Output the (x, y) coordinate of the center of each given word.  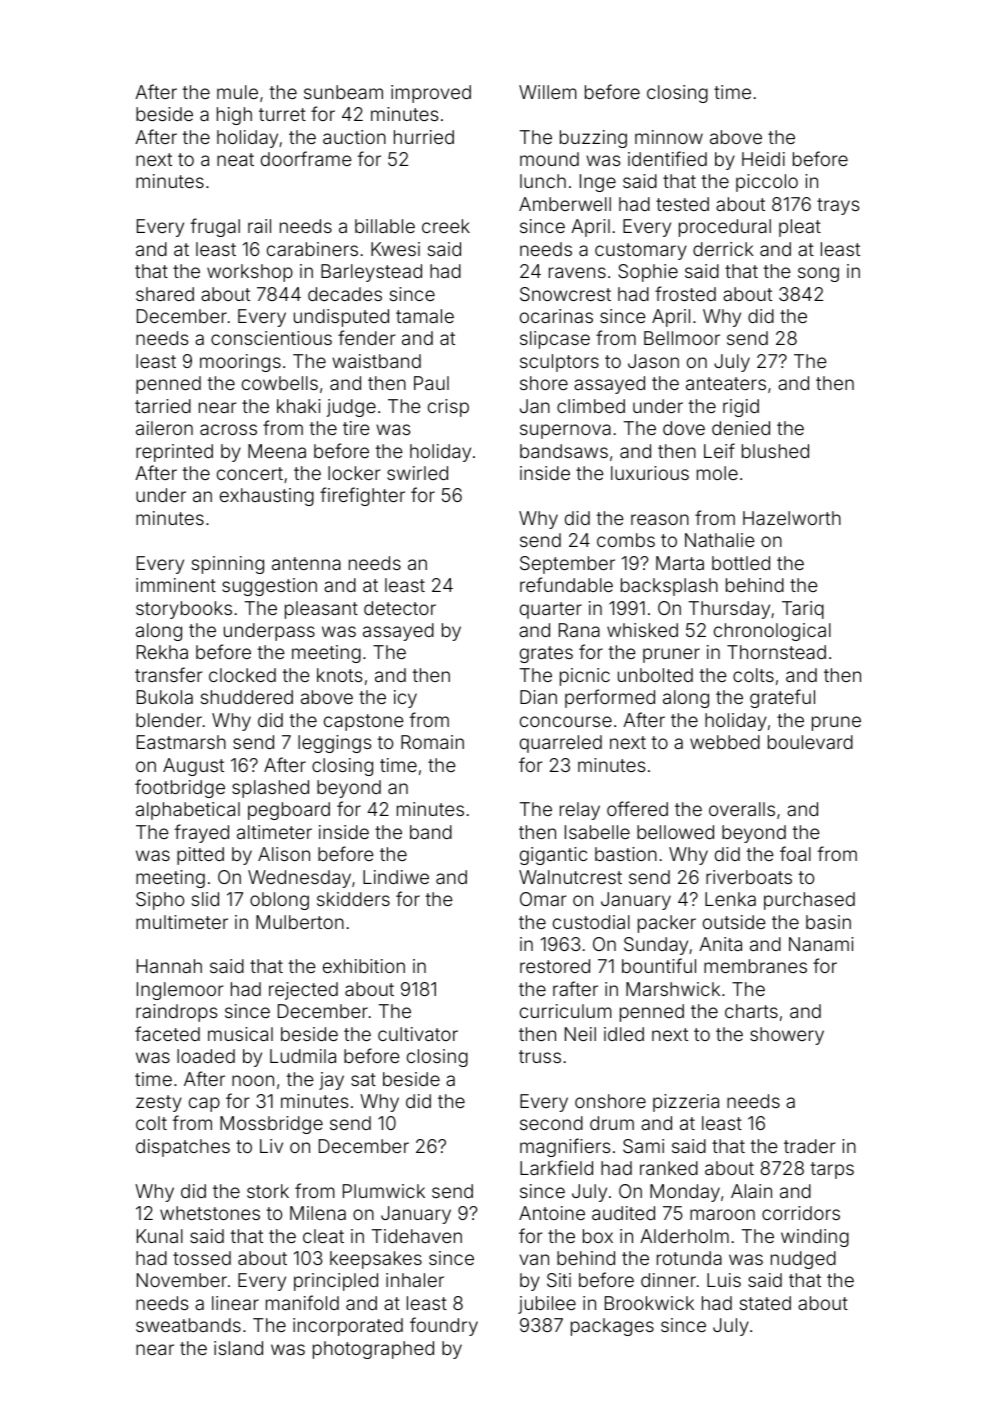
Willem (548, 92)
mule (237, 92)
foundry (444, 1326)
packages (612, 1327)
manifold (302, 1302)
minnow (669, 137)
